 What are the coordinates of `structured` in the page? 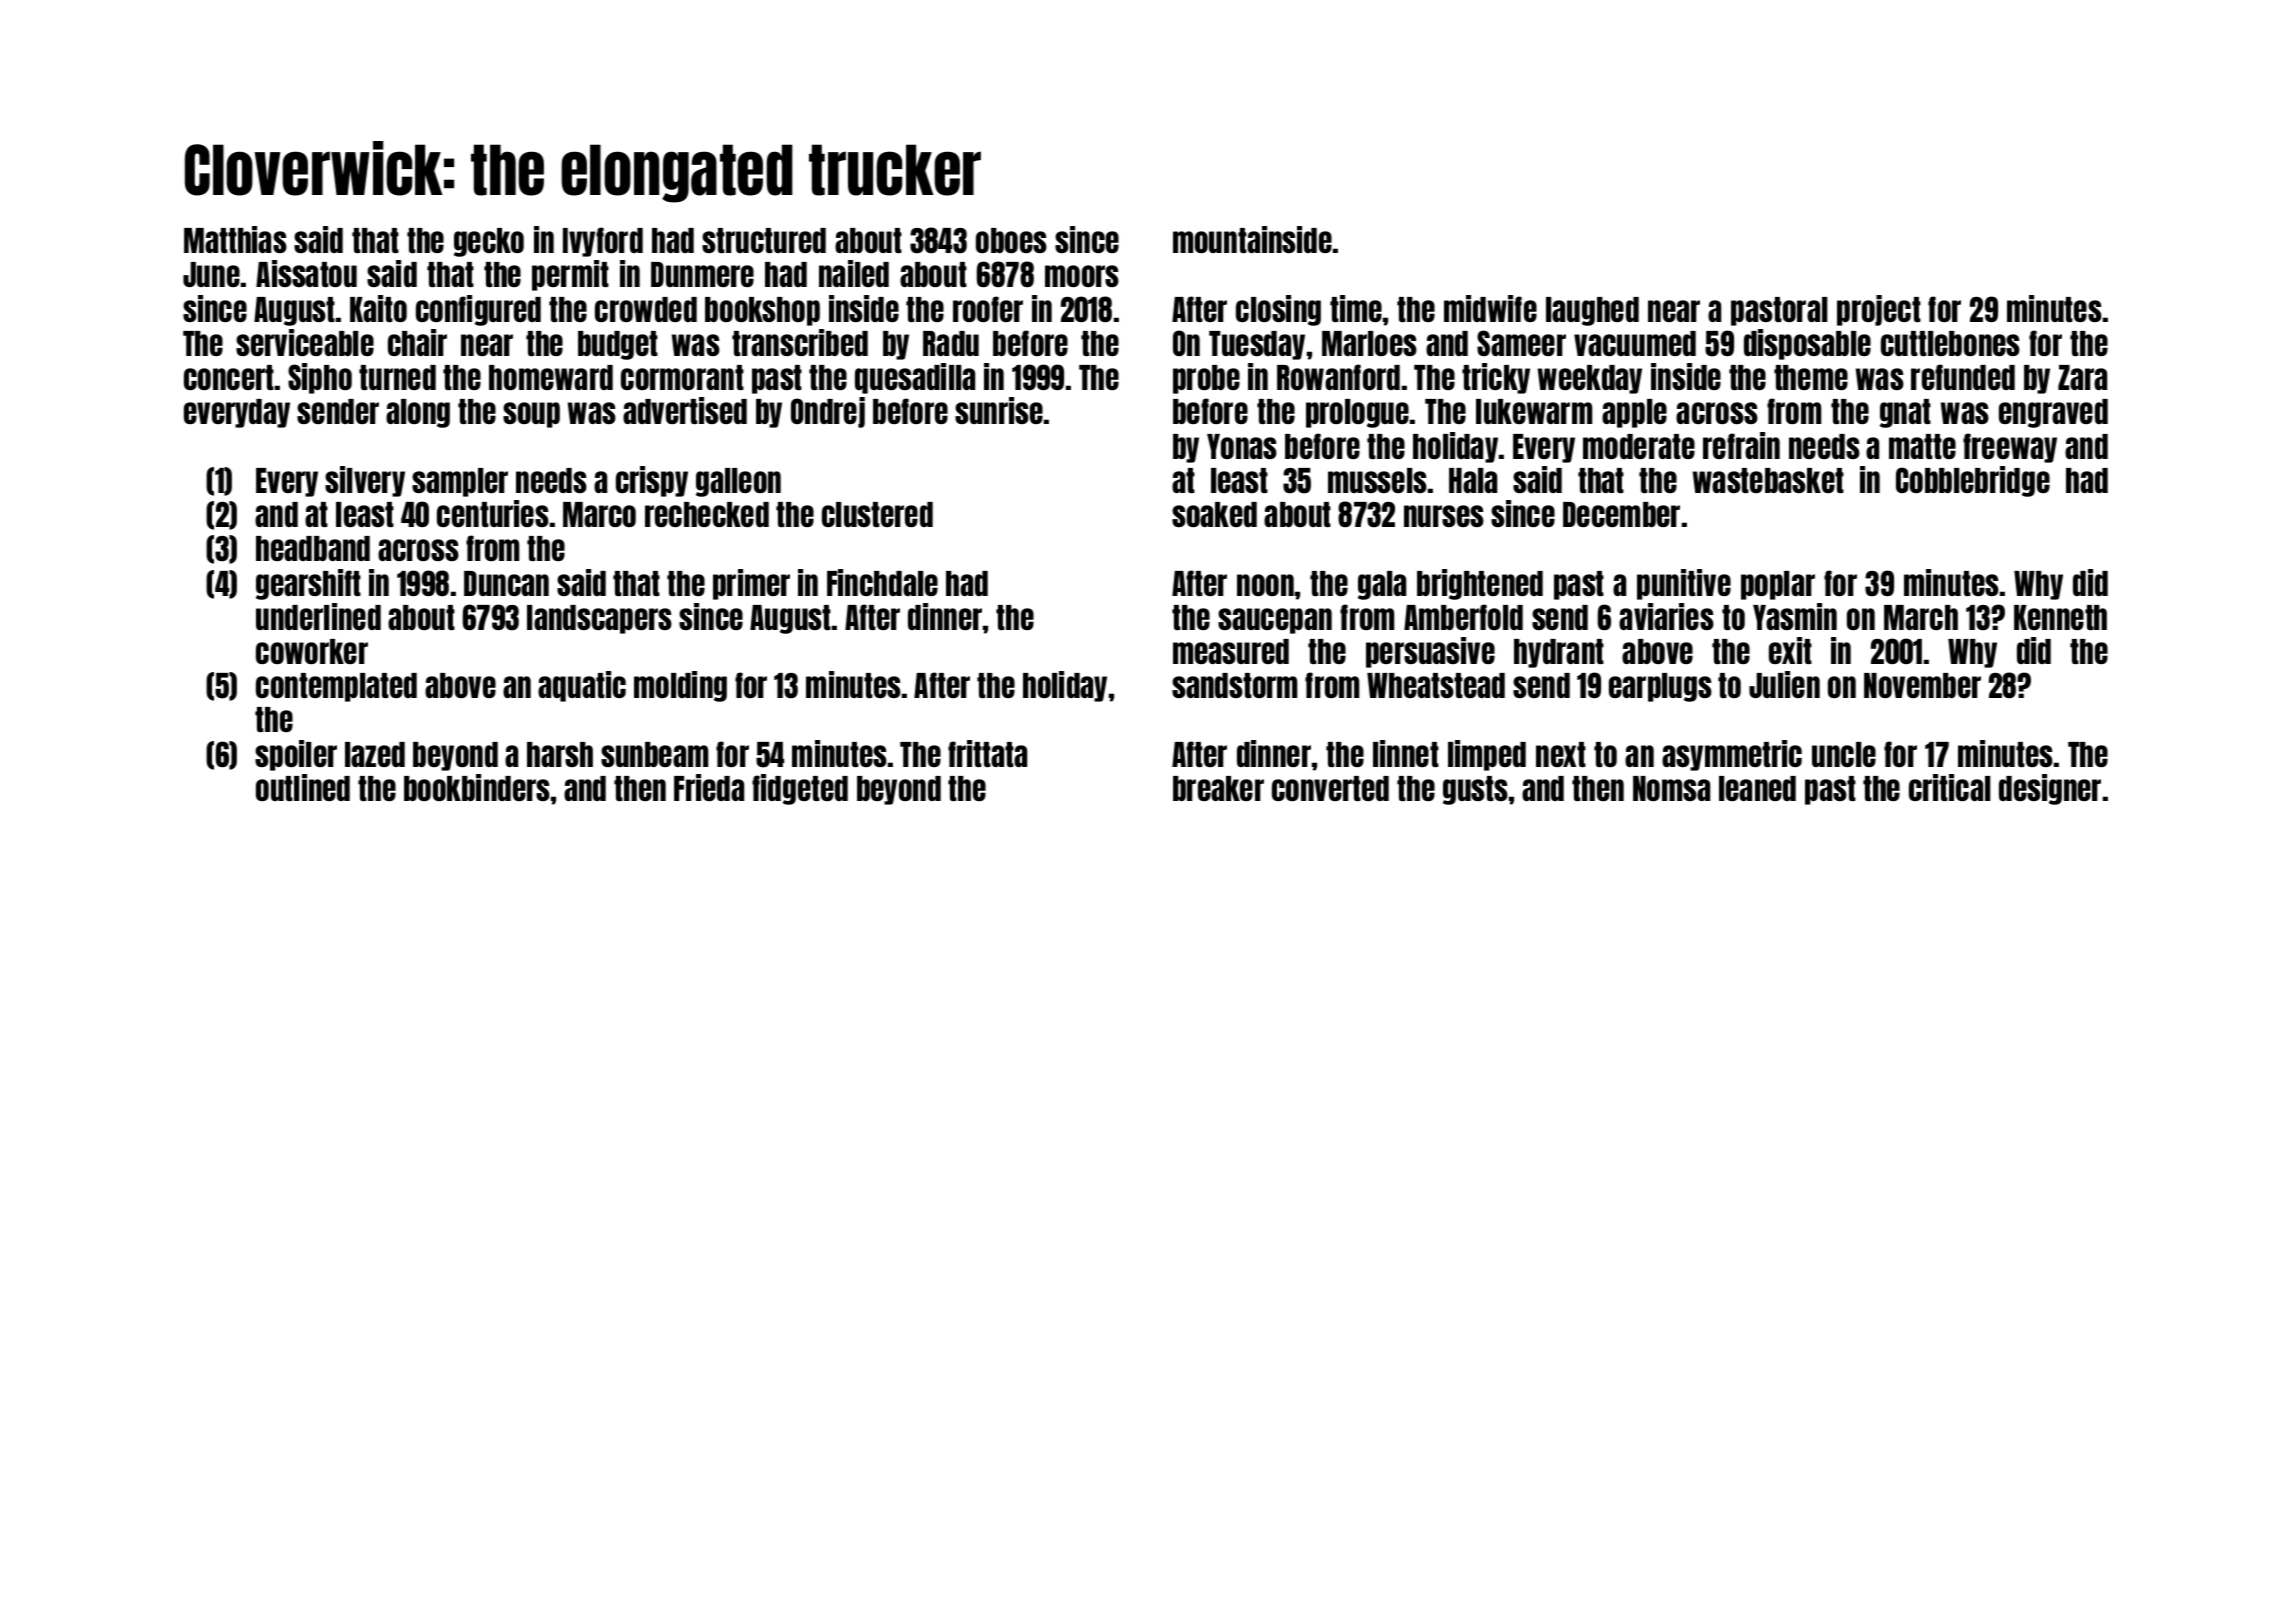 It's located at (764, 240).
